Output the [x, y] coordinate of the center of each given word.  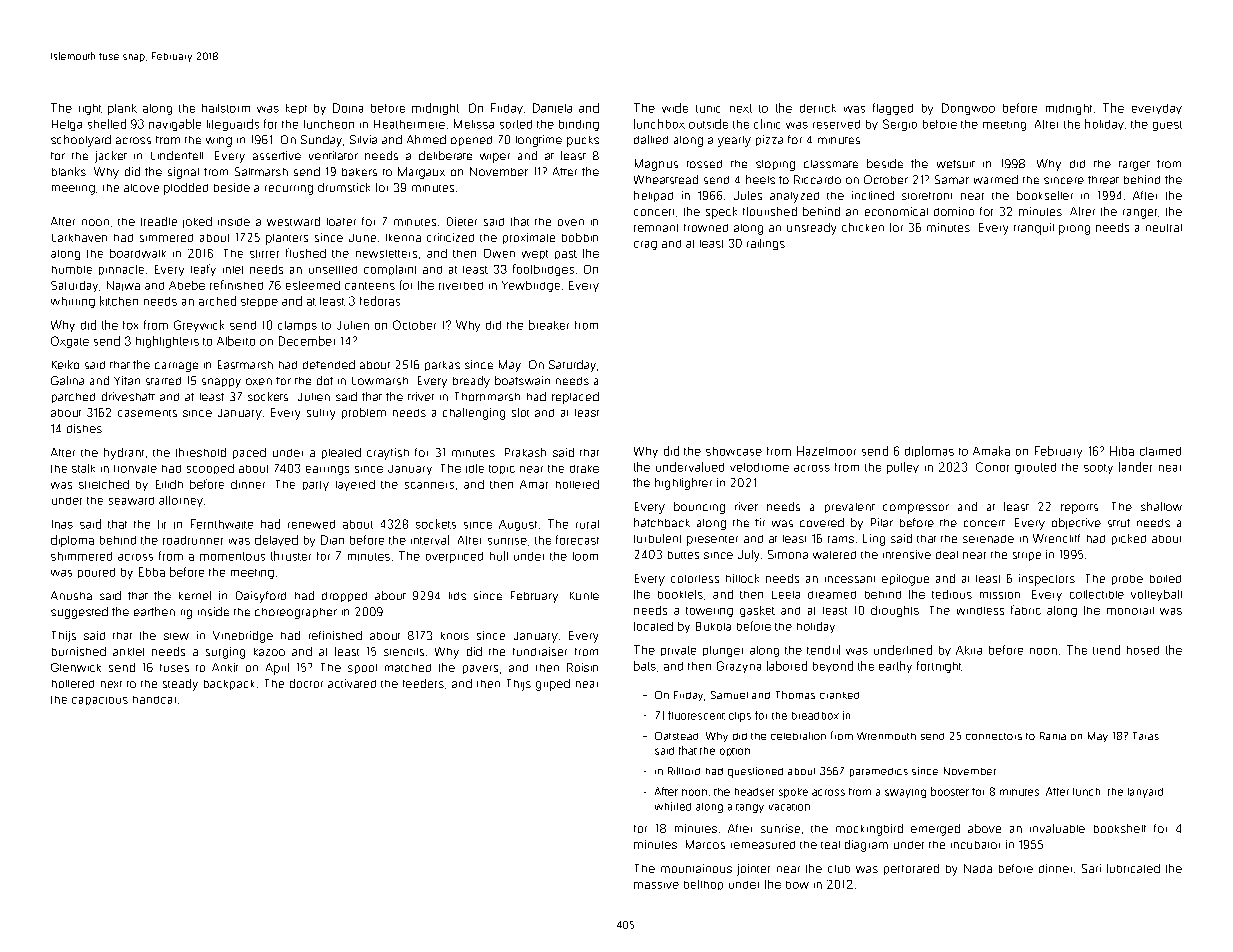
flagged [893, 109]
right [90, 109]
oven [571, 222]
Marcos [705, 844]
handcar [154, 700]
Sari [1091, 868]
